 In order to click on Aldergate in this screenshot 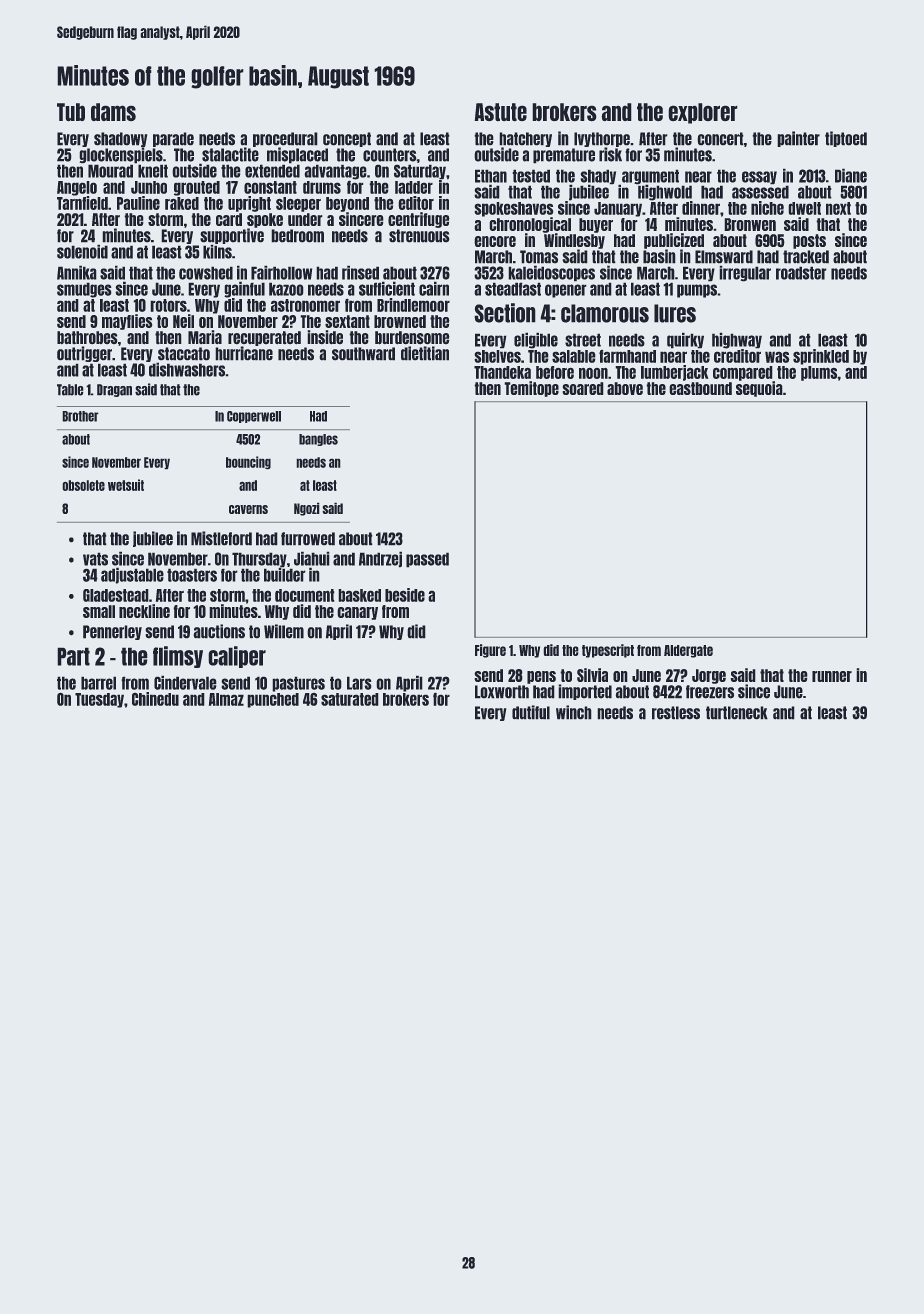, I will do `click(688, 651)`.
